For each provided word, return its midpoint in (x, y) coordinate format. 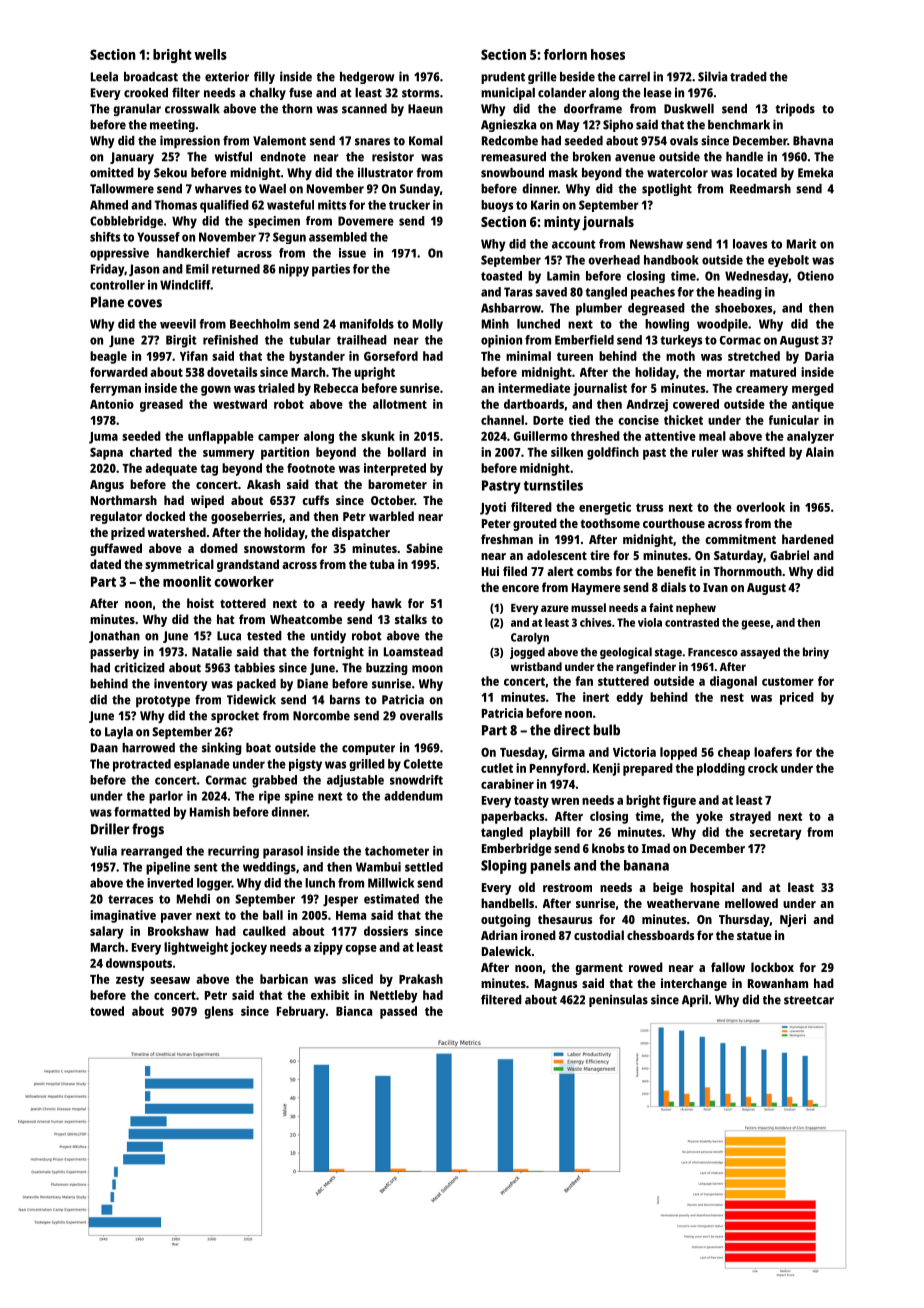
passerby (114, 653)
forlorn (565, 54)
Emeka (815, 173)
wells (210, 54)
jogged (527, 653)
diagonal (733, 682)
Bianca (354, 1011)
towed (107, 1011)
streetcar (809, 1000)
